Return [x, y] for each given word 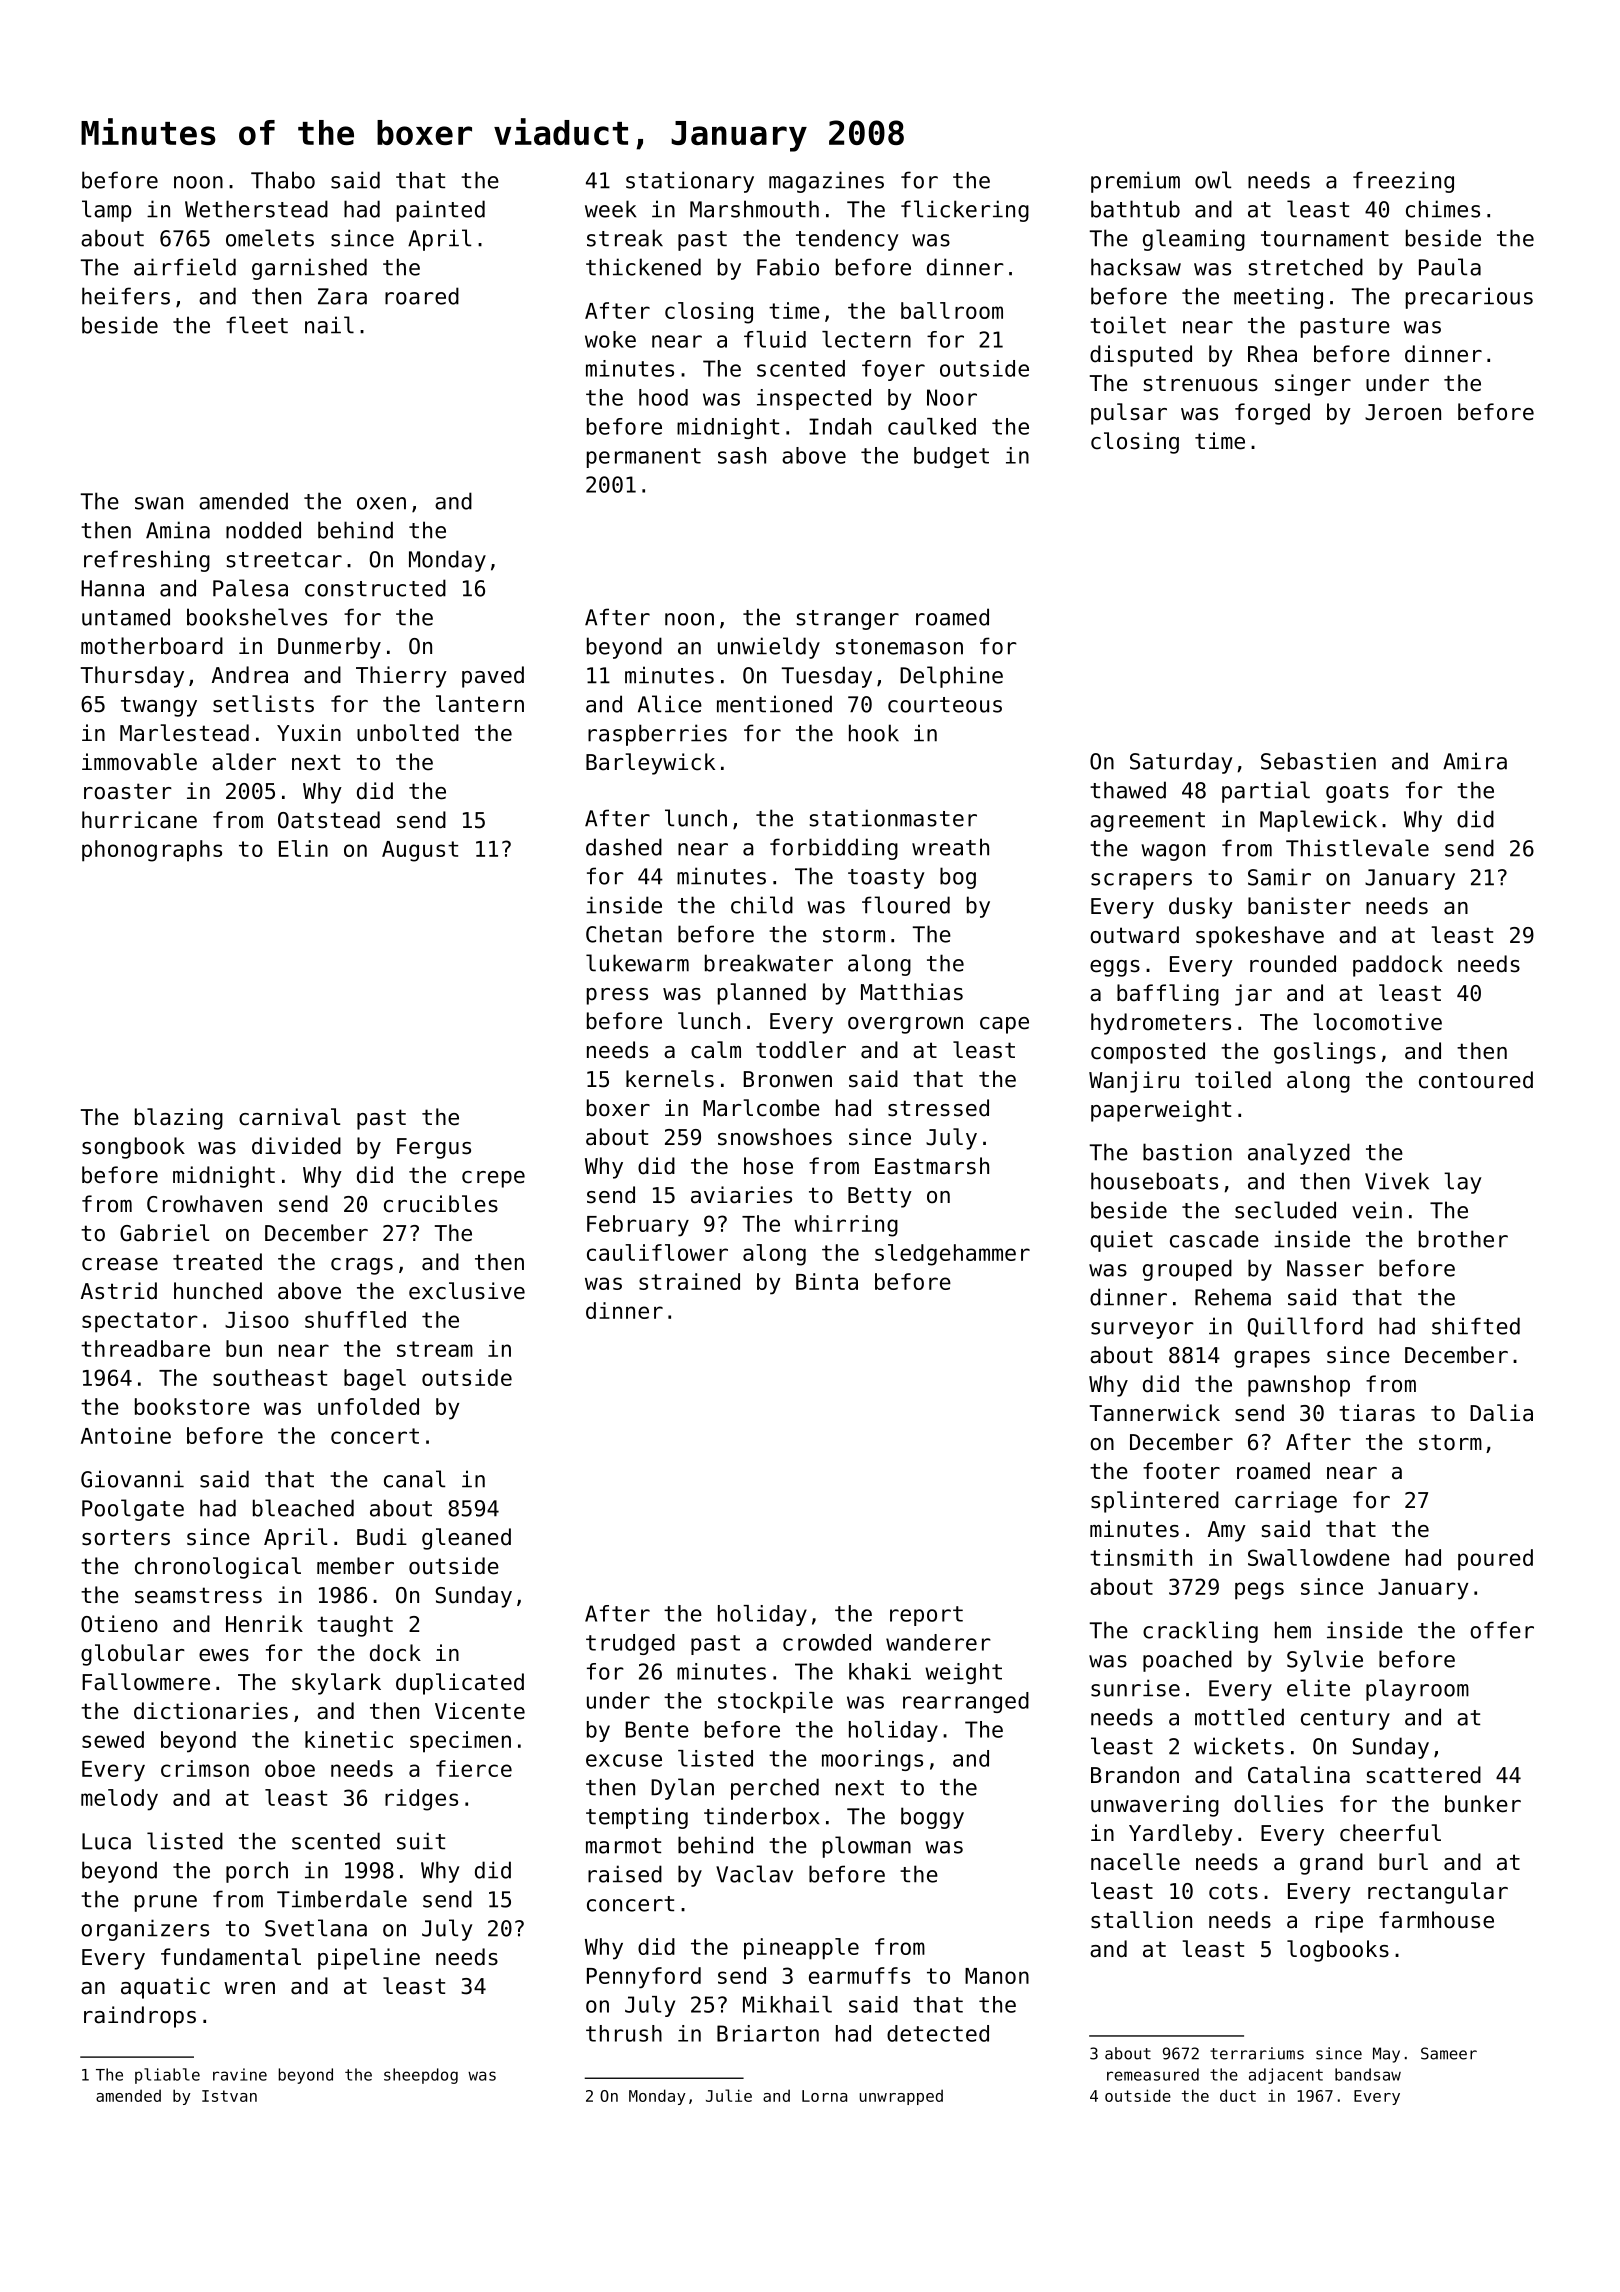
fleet [257, 325]
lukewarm [637, 963]
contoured [1476, 1080]
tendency [847, 240]
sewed [113, 1739]
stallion [1141, 1920]
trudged [630, 1644]
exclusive [467, 1291]
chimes [1443, 209]
